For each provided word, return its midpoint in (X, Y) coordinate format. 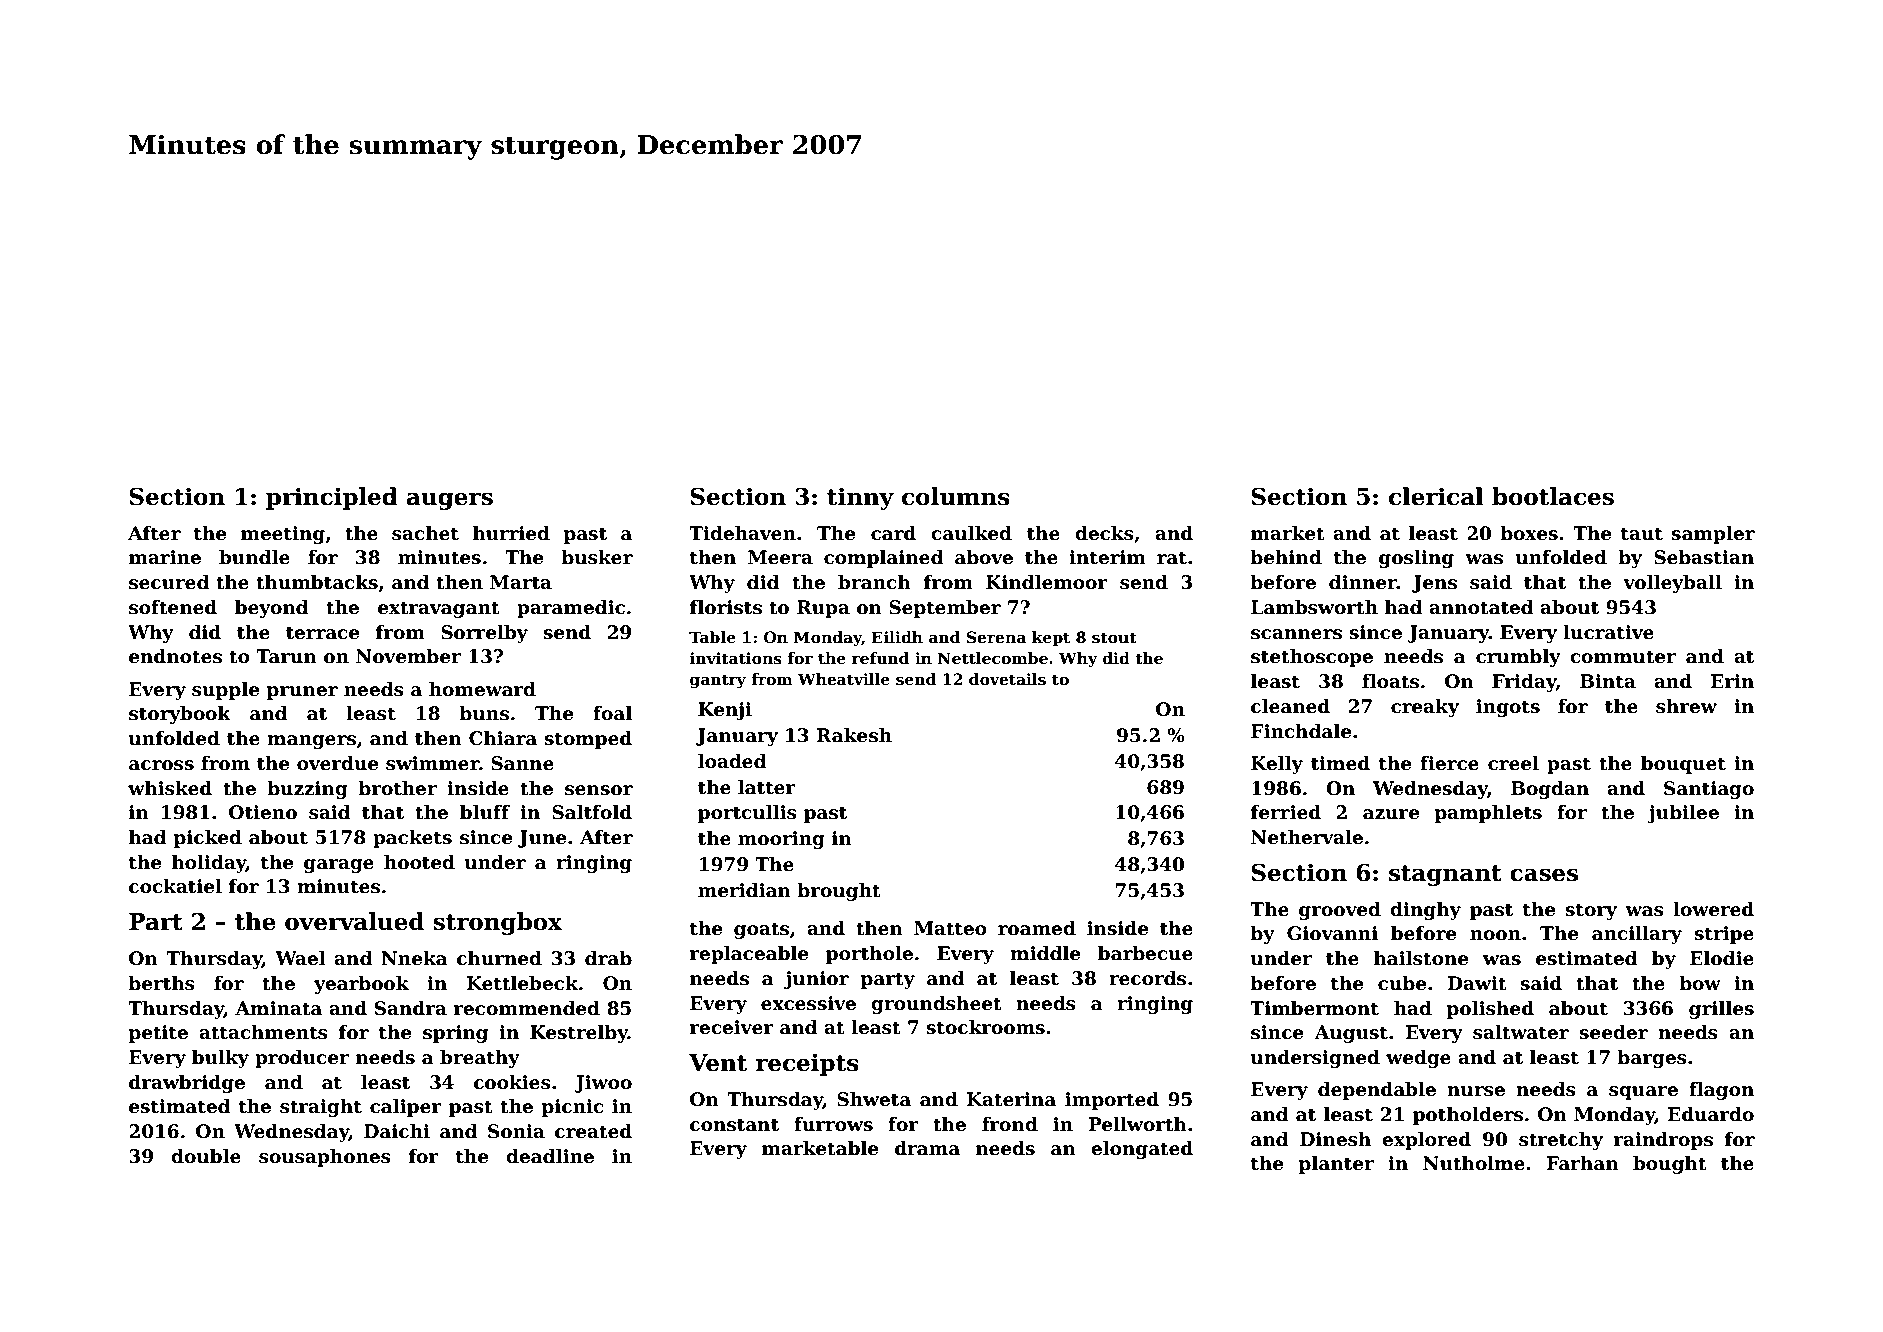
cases (1544, 875)
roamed (1037, 928)
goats (761, 930)
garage (339, 866)
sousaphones (325, 1158)
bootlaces (1553, 496)
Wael (300, 958)
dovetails (1007, 679)
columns (956, 496)
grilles (1721, 1010)
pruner (302, 693)
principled (332, 498)
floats (1390, 681)
